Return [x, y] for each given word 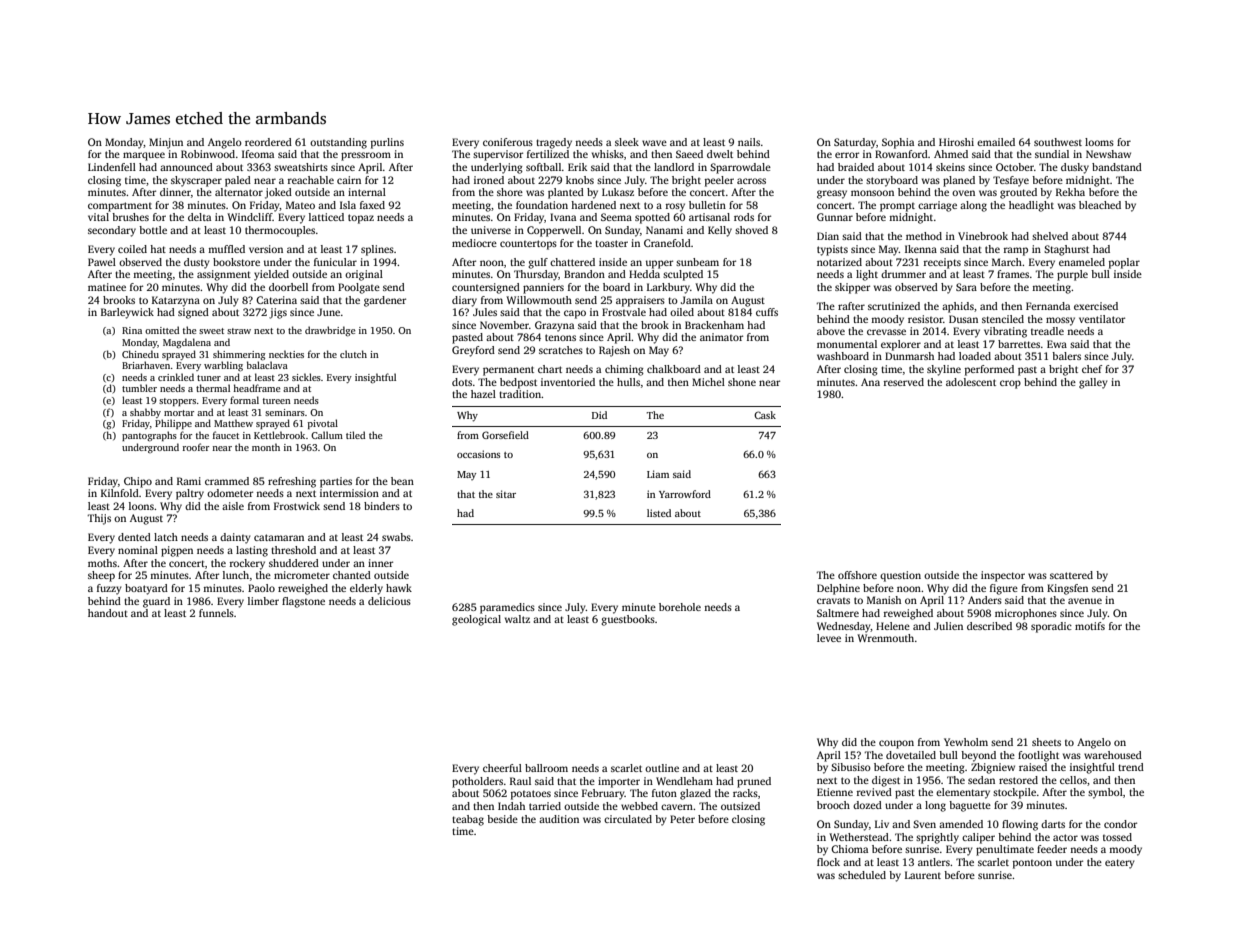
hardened [593, 205]
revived [874, 792]
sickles [306, 377]
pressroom [366, 156]
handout [108, 613]
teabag [468, 820]
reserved [904, 382]
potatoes [531, 795]
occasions [478, 454]
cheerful [502, 768]
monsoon [872, 193]
